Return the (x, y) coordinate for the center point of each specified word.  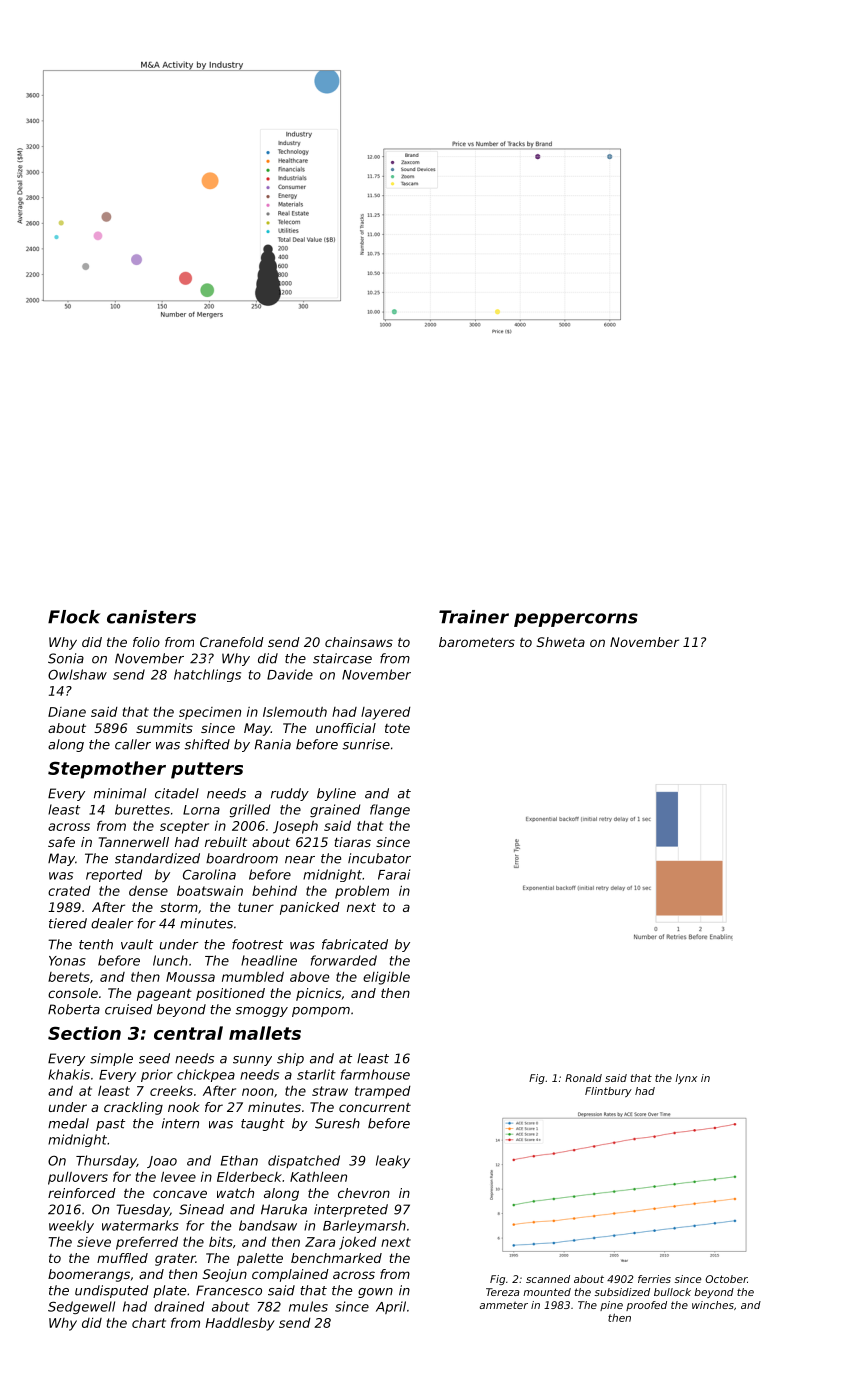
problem (362, 892)
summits (164, 728)
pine (611, 1306)
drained (179, 1306)
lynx (686, 1079)
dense (148, 891)
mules (308, 1306)
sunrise (366, 744)
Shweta (561, 642)
